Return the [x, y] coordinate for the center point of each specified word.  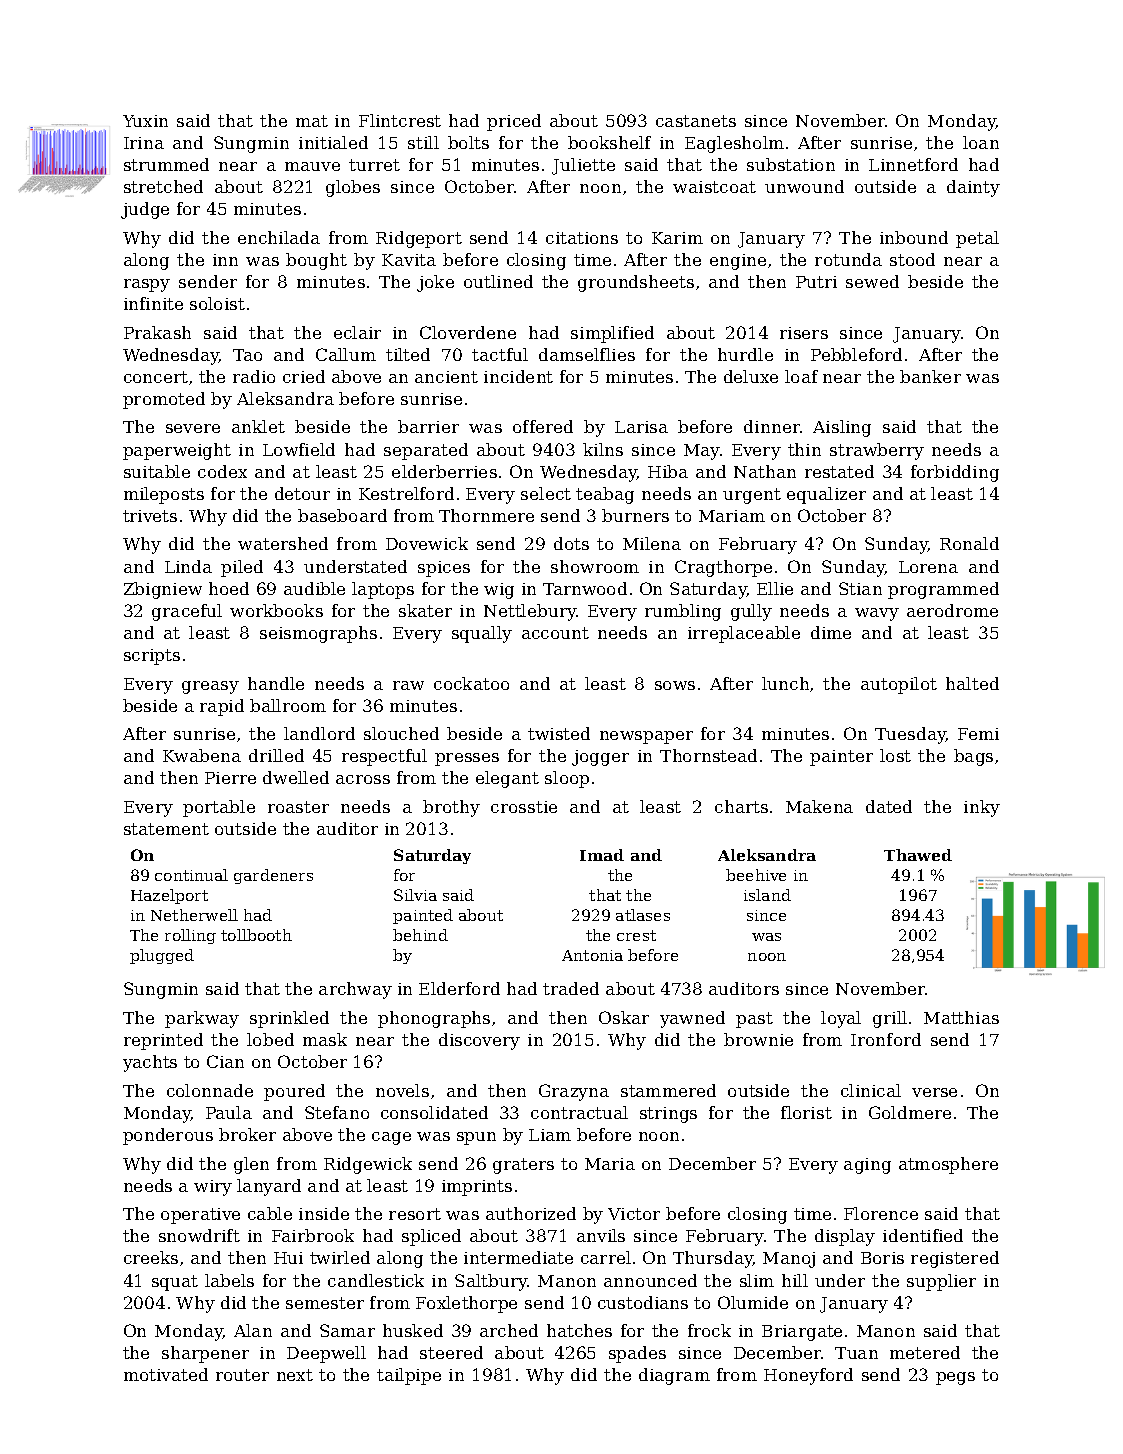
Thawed [918, 855]
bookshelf [609, 142]
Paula [229, 1112]
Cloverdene [468, 332]
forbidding [955, 473]
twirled [340, 1257]
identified [923, 1235]
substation [791, 164]
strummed [166, 164]
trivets [150, 516]
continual [191, 875]
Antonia [592, 955]
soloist [217, 303]
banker [930, 376]
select [546, 493]
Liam [550, 1135]
